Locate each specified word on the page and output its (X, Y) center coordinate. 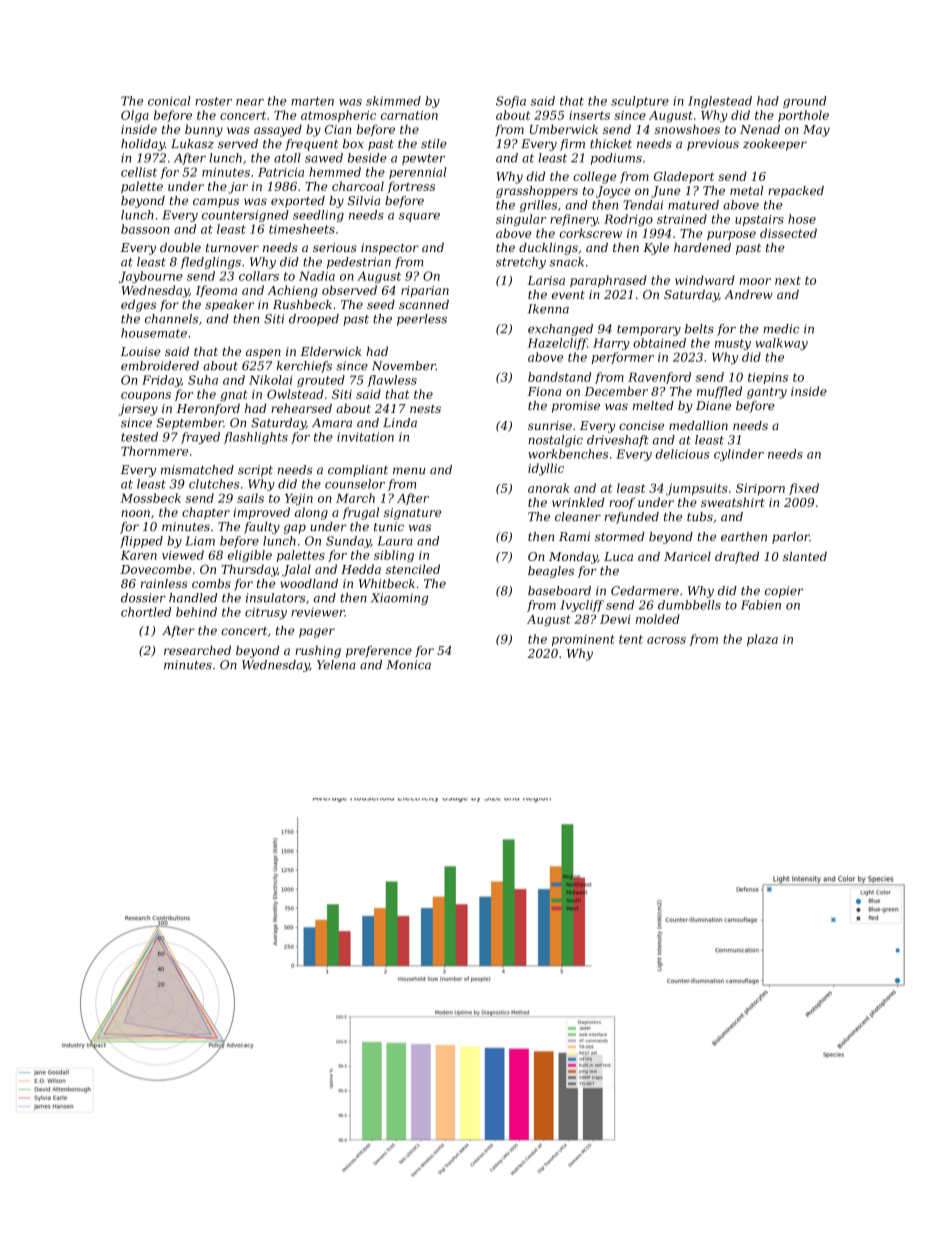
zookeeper (775, 145)
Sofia (511, 102)
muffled (719, 392)
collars (259, 276)
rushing (318, 652)
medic (781, 329)
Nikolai (271, 380)
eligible (250, 556)
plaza (762, 640)
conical (169, 101)
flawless (392, 381)
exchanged (560, 330)
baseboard (559, 591)
